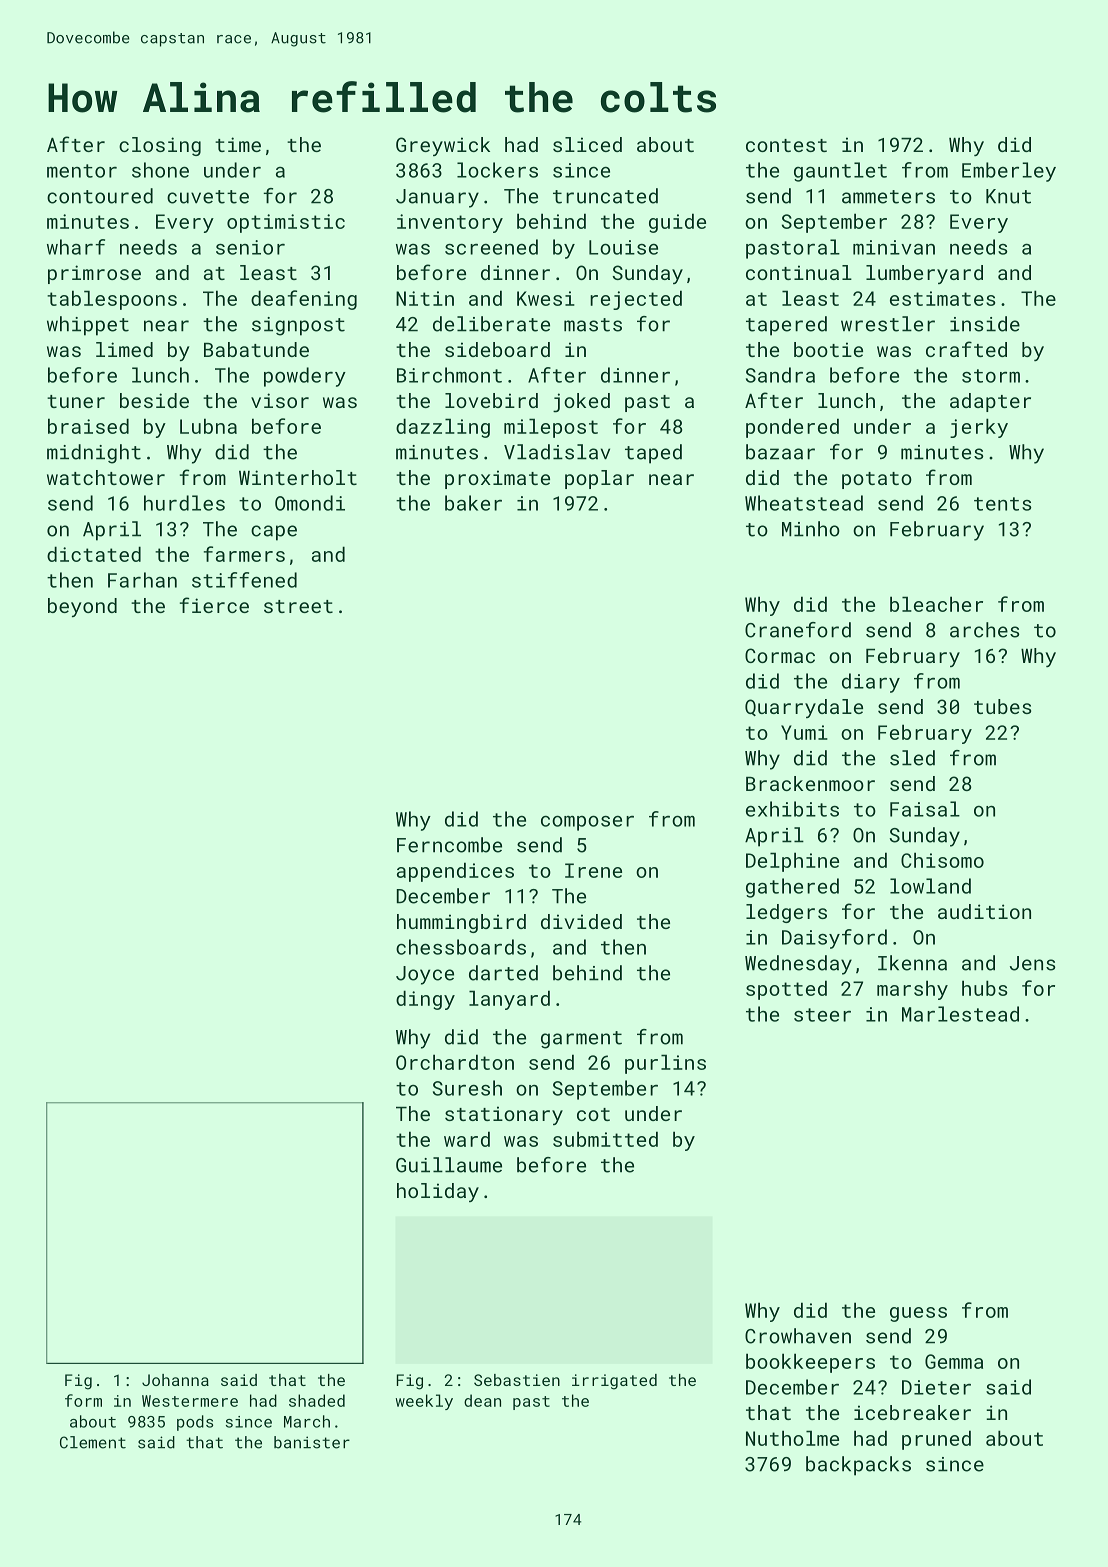  Describe the element at coordinates (786, 145) in the screenshot. I see `contest` at that location.
